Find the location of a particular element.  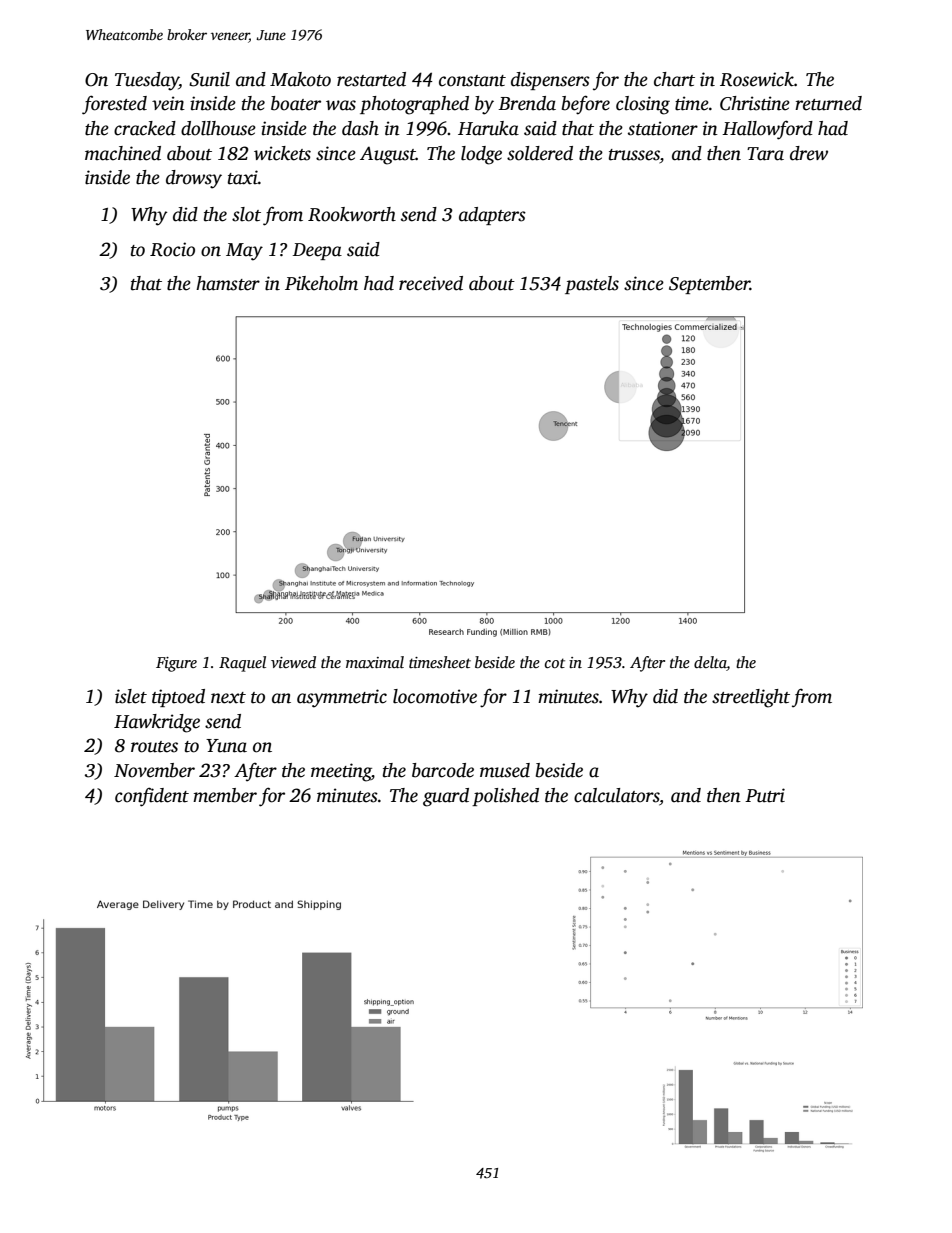

Rosewick is located at coordinates (757, 79).
